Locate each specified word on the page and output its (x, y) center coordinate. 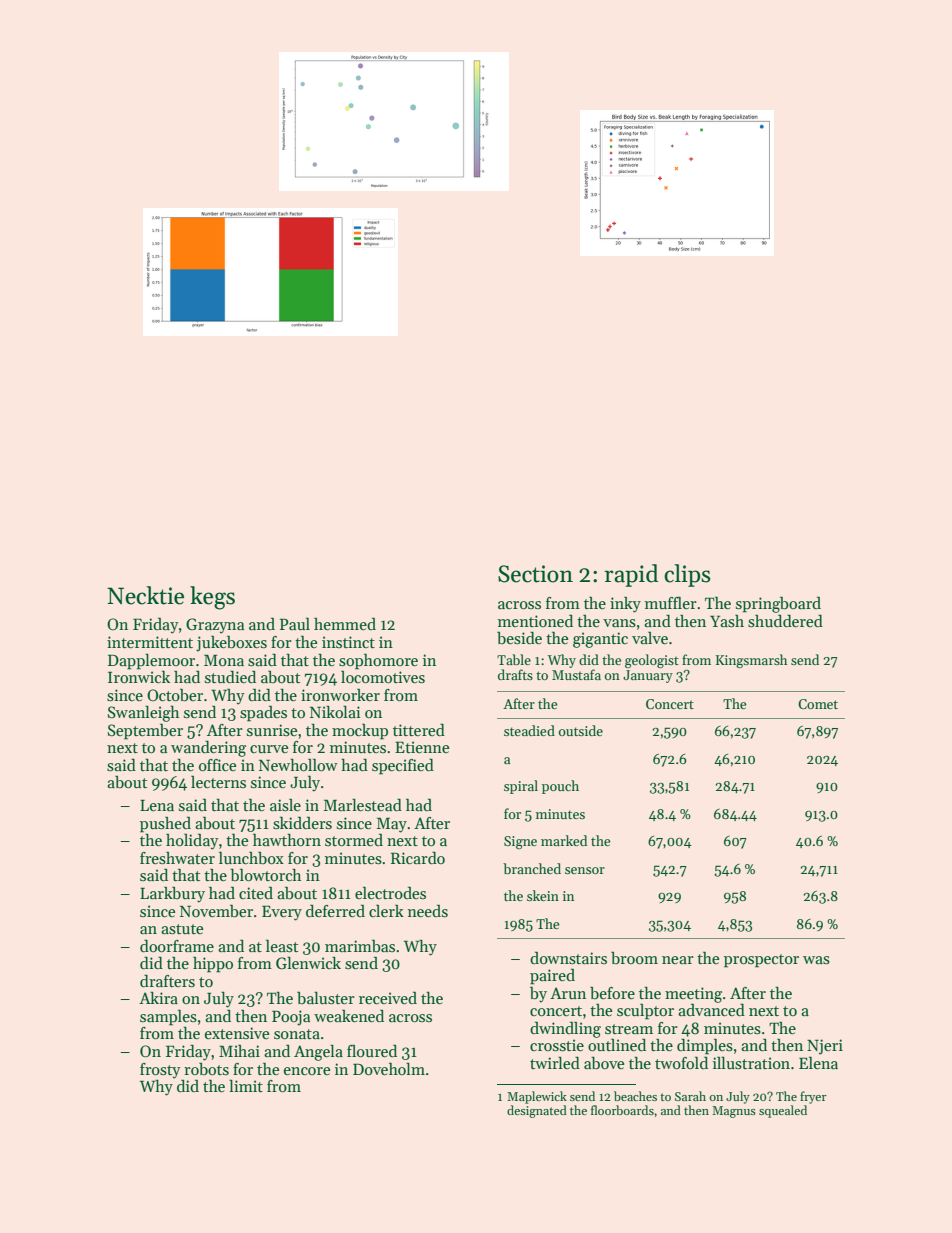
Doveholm (389, 1068)
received (388, 998)
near (678, 960)
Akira (158, 997)
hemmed (345, 624)
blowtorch (265, 875)
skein (543, 895)
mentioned (535, 621)
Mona (224, 660)
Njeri (825, 1047)
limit (246, 1085)
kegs (212, 598)
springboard (778, 604)
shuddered (785, 621)
